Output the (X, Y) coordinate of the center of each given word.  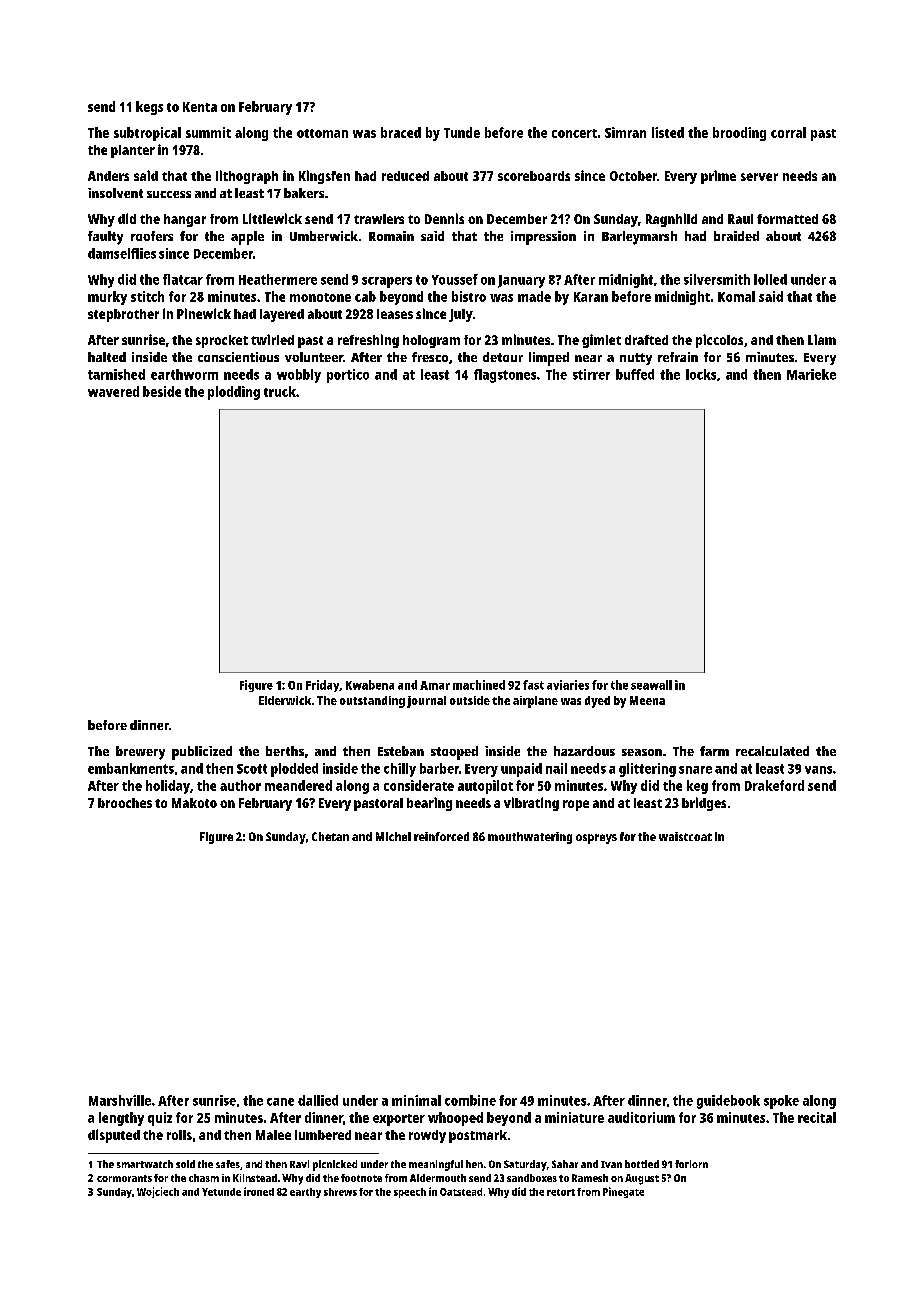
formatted (787, 219)
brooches (125, 803)
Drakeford (774, 785)
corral (788, 132)
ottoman (322, 133)
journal (426, 702)
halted (107, 357)
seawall (651, 685)
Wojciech (158, 1192)
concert (574, 133)
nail (556, 768)
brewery (140, 753)
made (534, 296)
